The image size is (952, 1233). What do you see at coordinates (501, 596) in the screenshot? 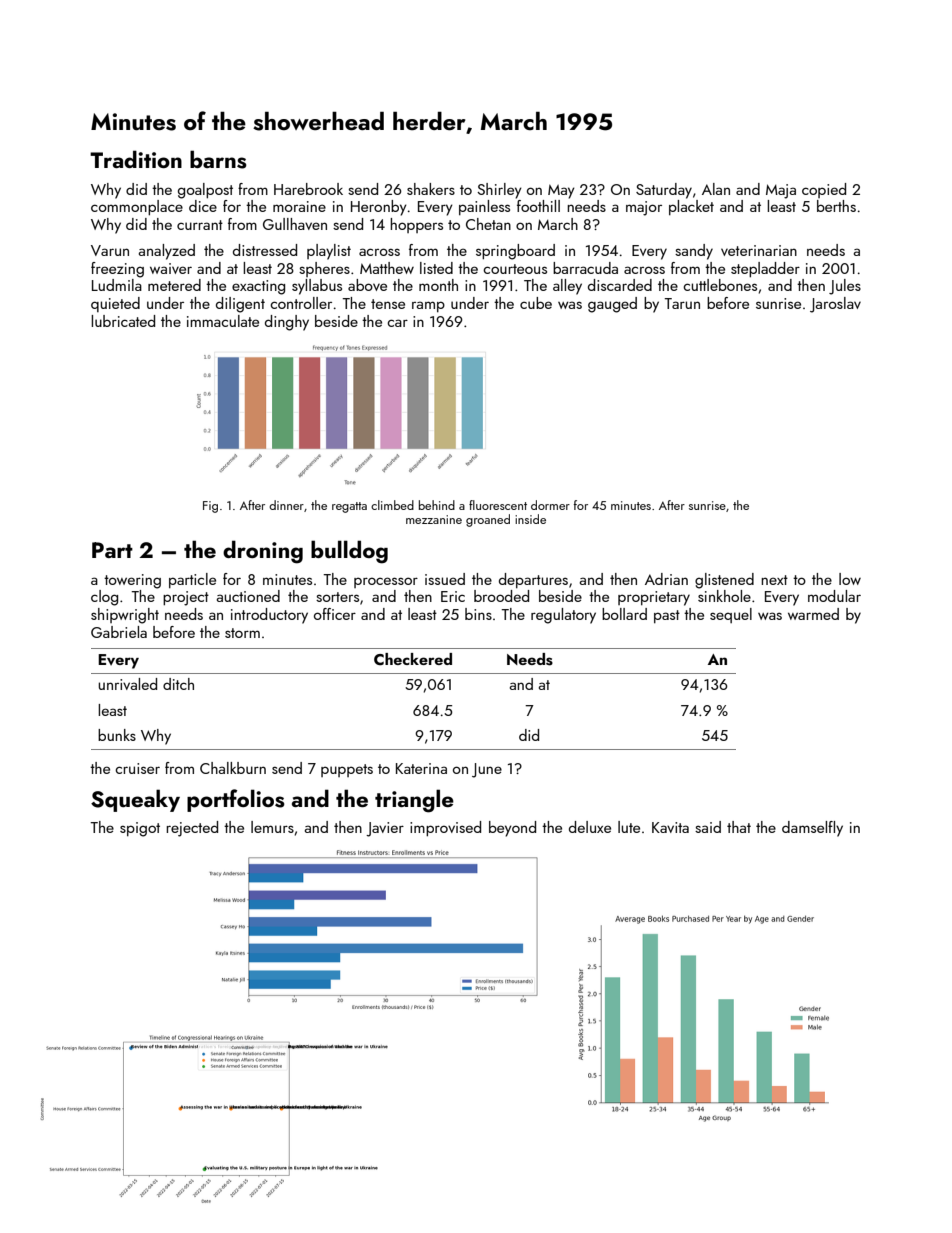
I see `brooded` at bounding box center [501, 596].
